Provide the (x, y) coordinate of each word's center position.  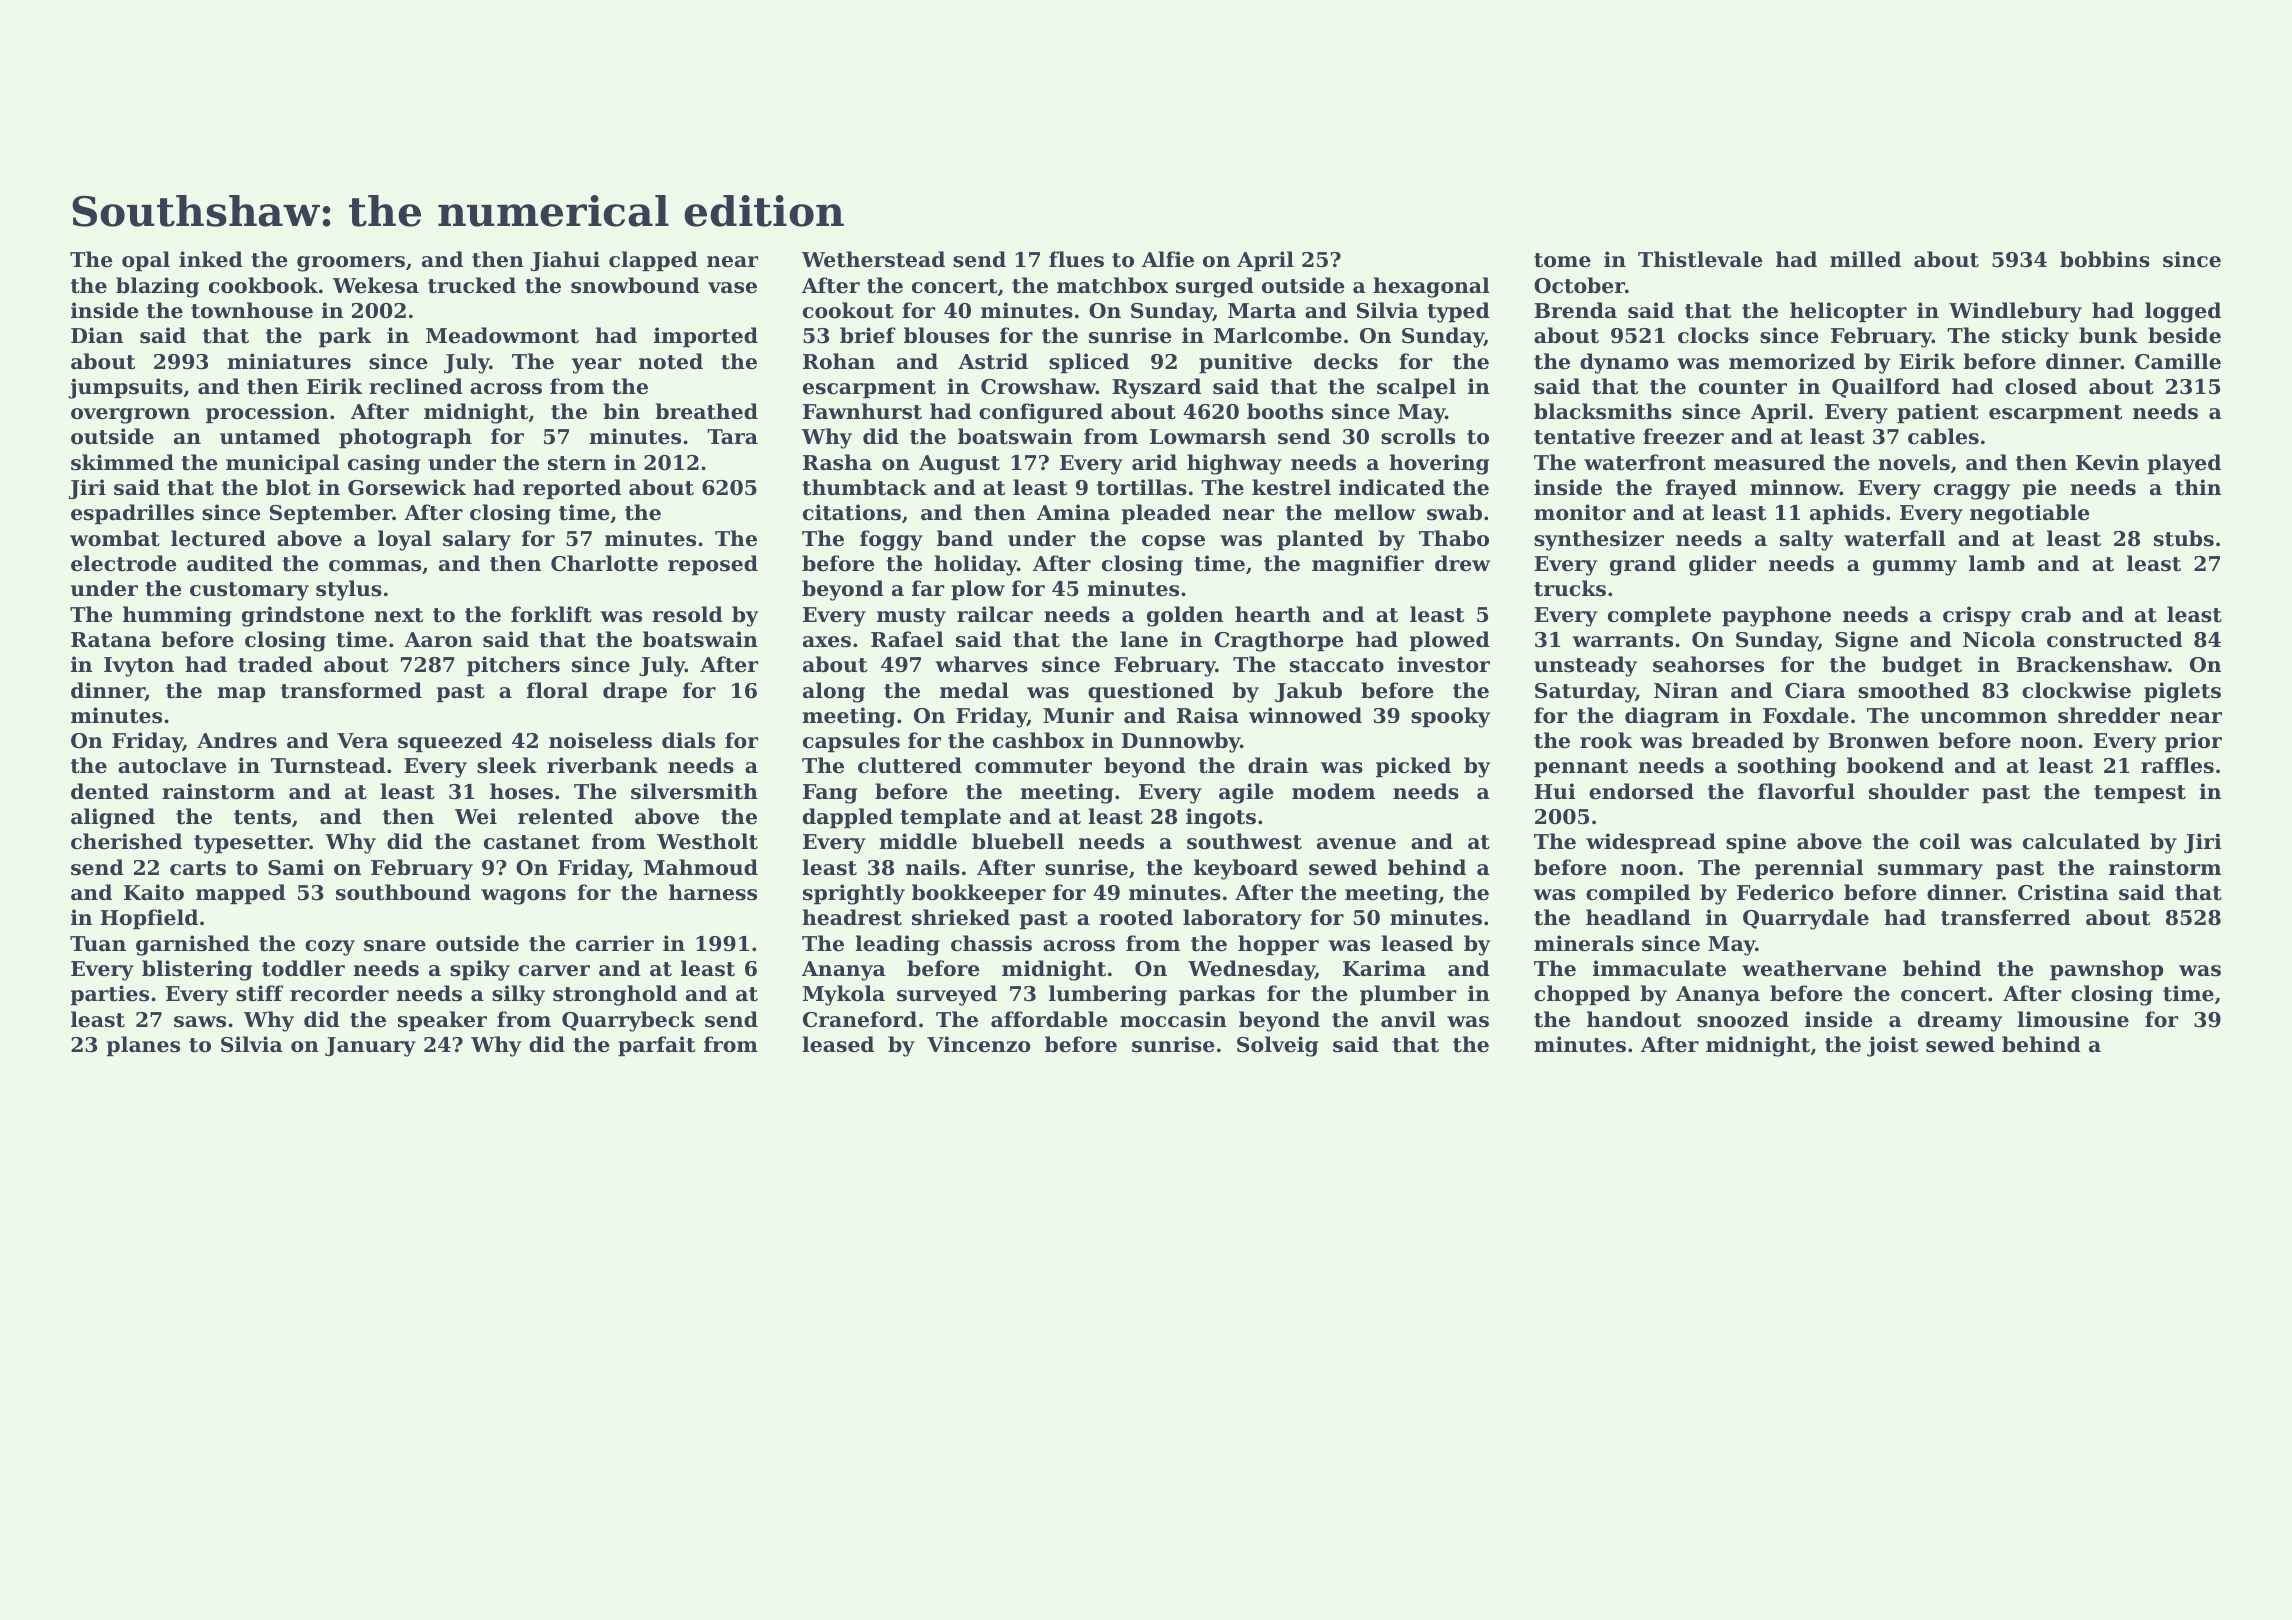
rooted (1136, 917)
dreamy (1960, 1021)
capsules (851, 742)
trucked (472, 285)
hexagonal (1431, 287)
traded (275, 664)
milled (1865, 259)
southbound (403, 892)
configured (1041, 413)
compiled (1638, 894)
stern (577, 463)
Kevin (2107, 462)
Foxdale (1806, 715)
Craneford (860, 1019)
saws (200, 1022)
